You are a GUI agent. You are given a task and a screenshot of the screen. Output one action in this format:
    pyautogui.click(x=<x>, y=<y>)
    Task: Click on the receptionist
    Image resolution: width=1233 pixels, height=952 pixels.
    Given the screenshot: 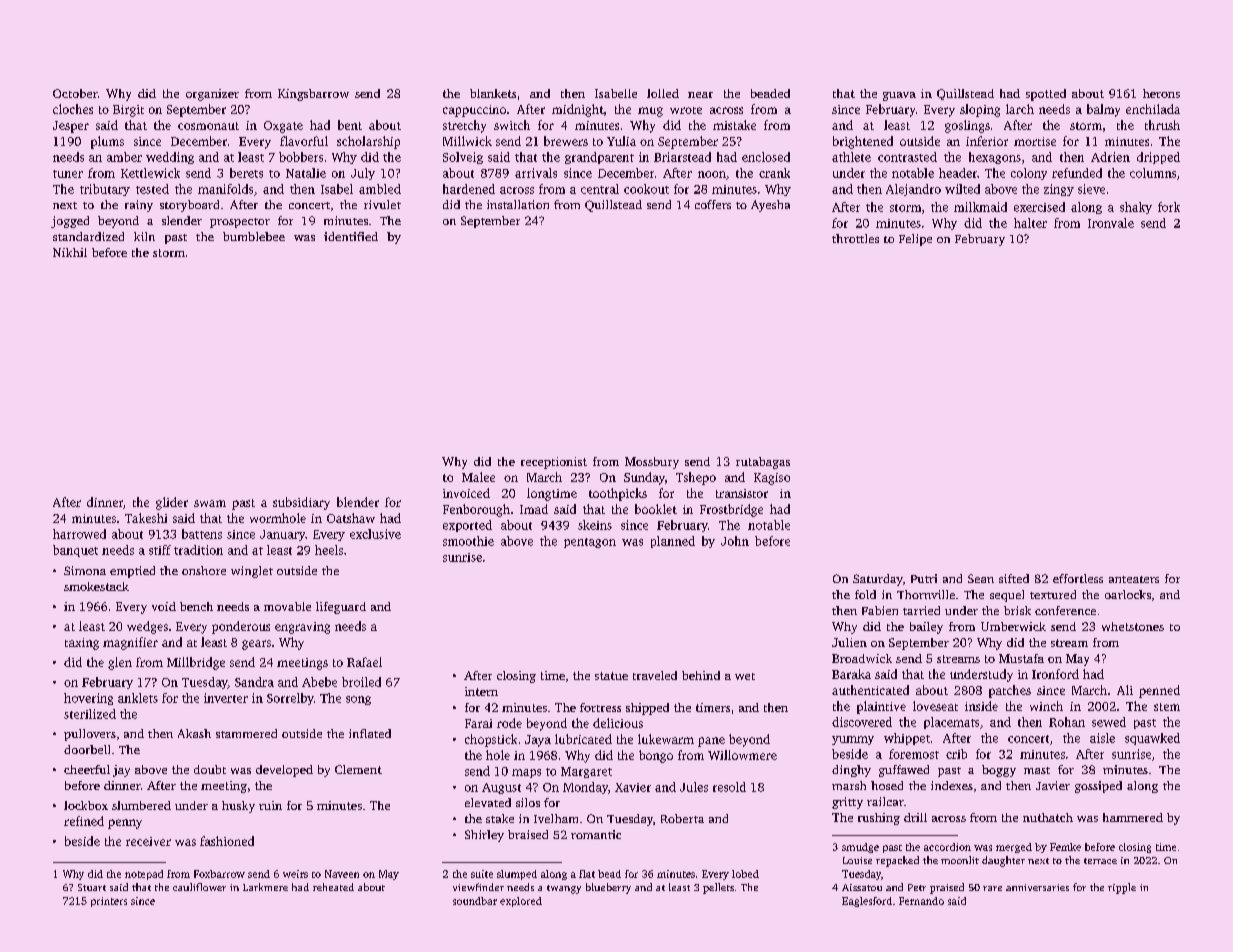 What is the action you would take?
    pyautogui.click(x=554, y=463)
